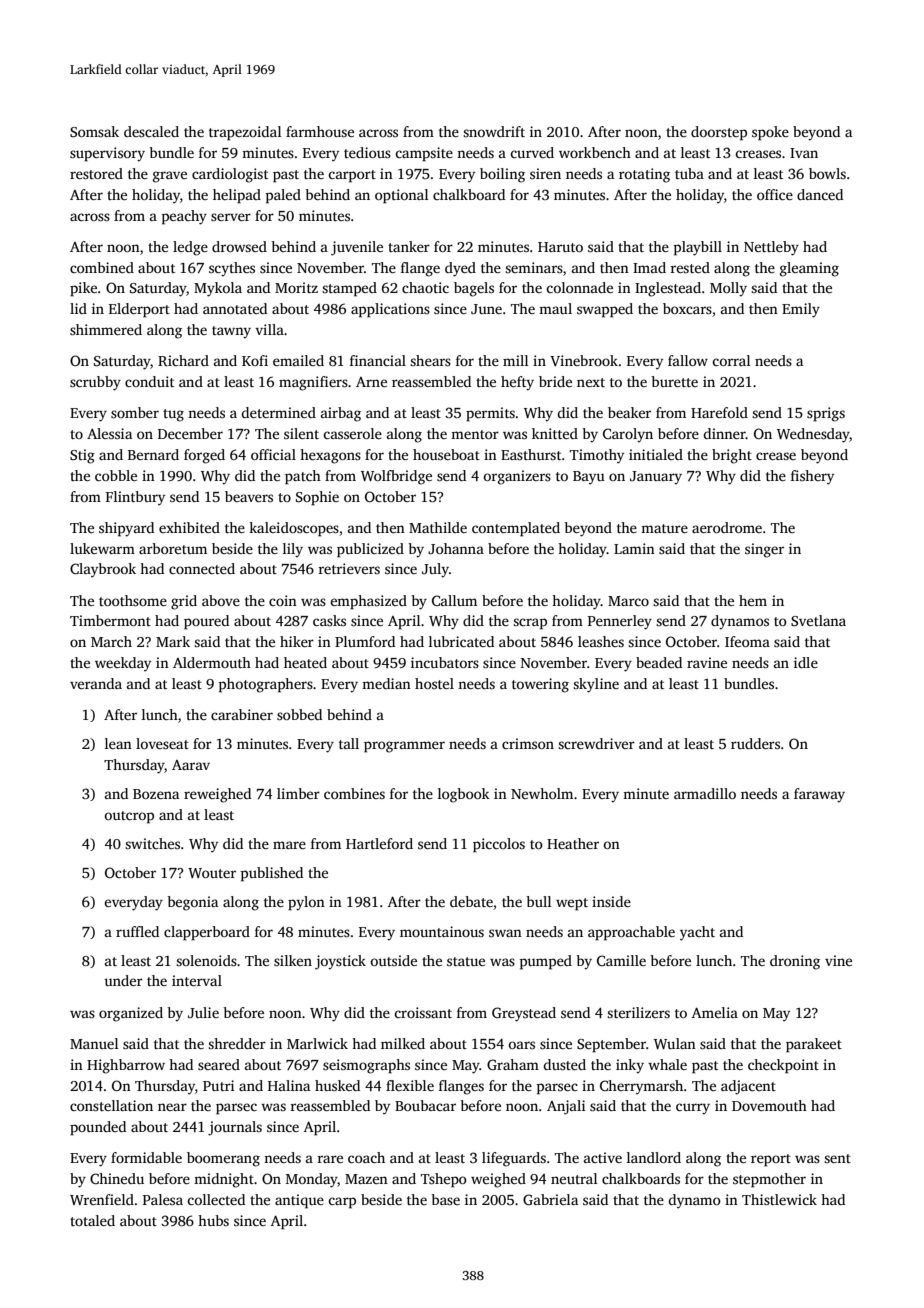 The width and height of the screenshot is (924, 1308). Describe the element at coordinates (404, 747) in the screenshot. I see `programmer` at that location.
